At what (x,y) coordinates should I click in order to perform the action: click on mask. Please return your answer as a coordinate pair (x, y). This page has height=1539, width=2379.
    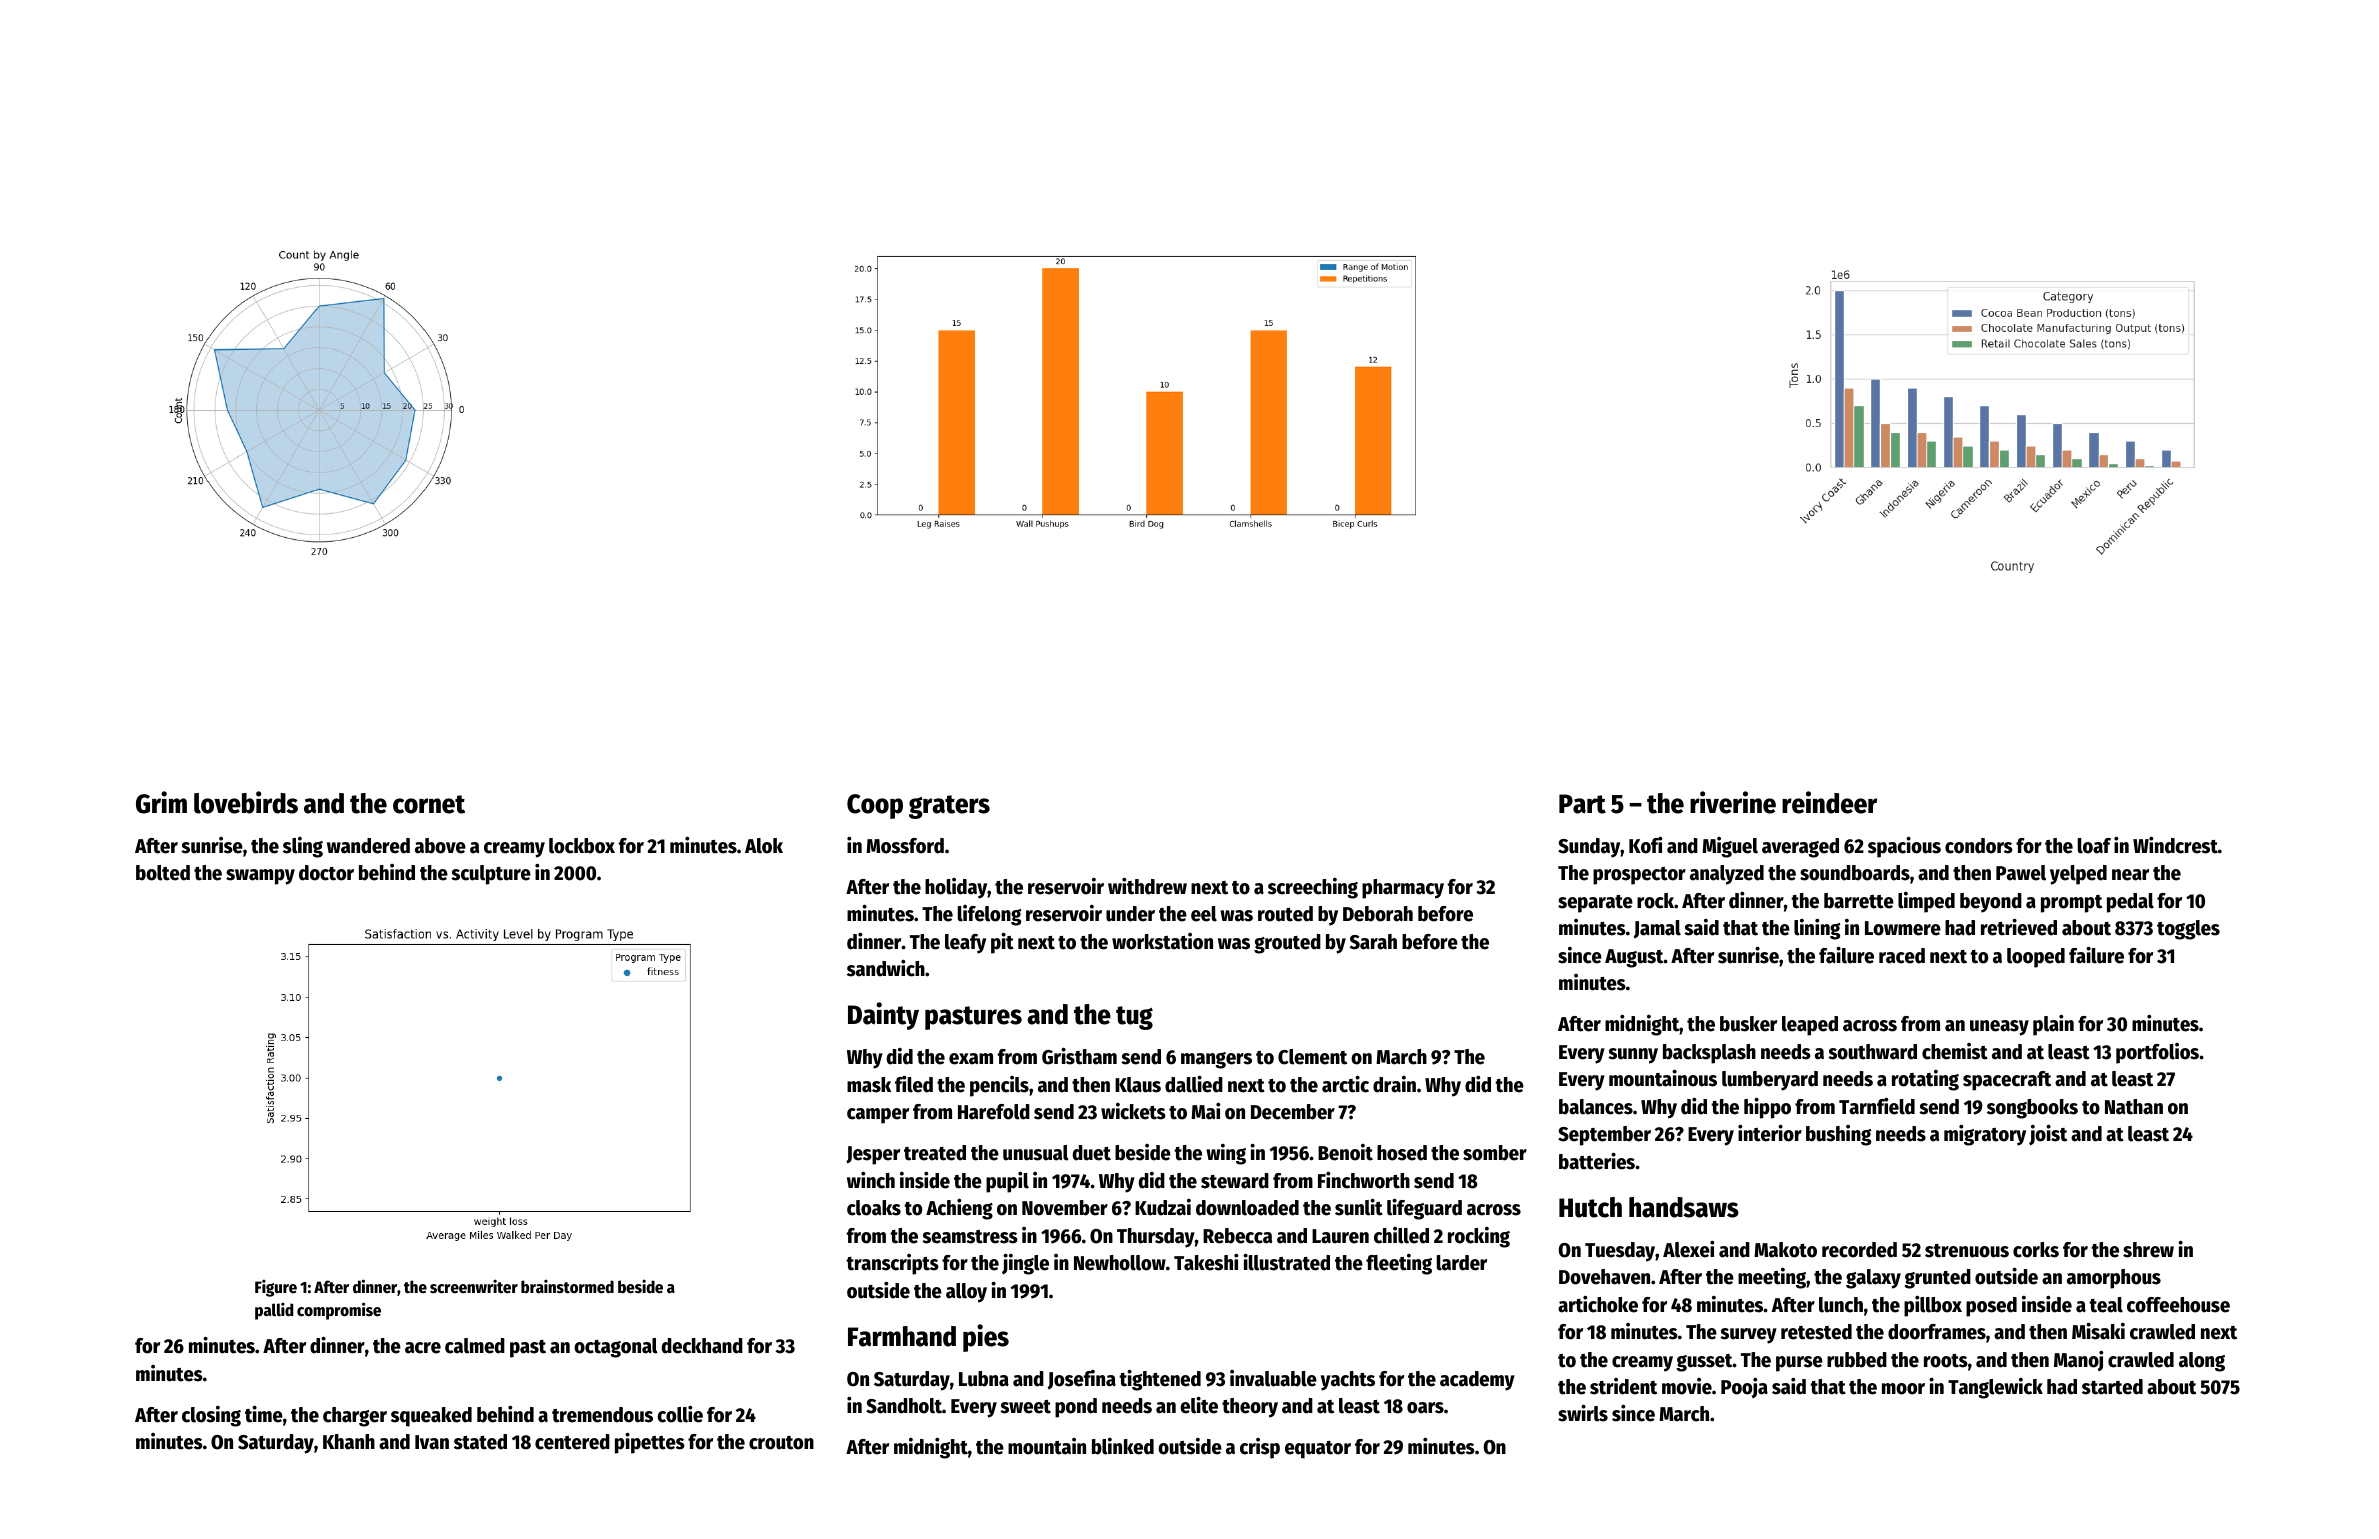
    Looking at the image, I should click on (869, 1085).
